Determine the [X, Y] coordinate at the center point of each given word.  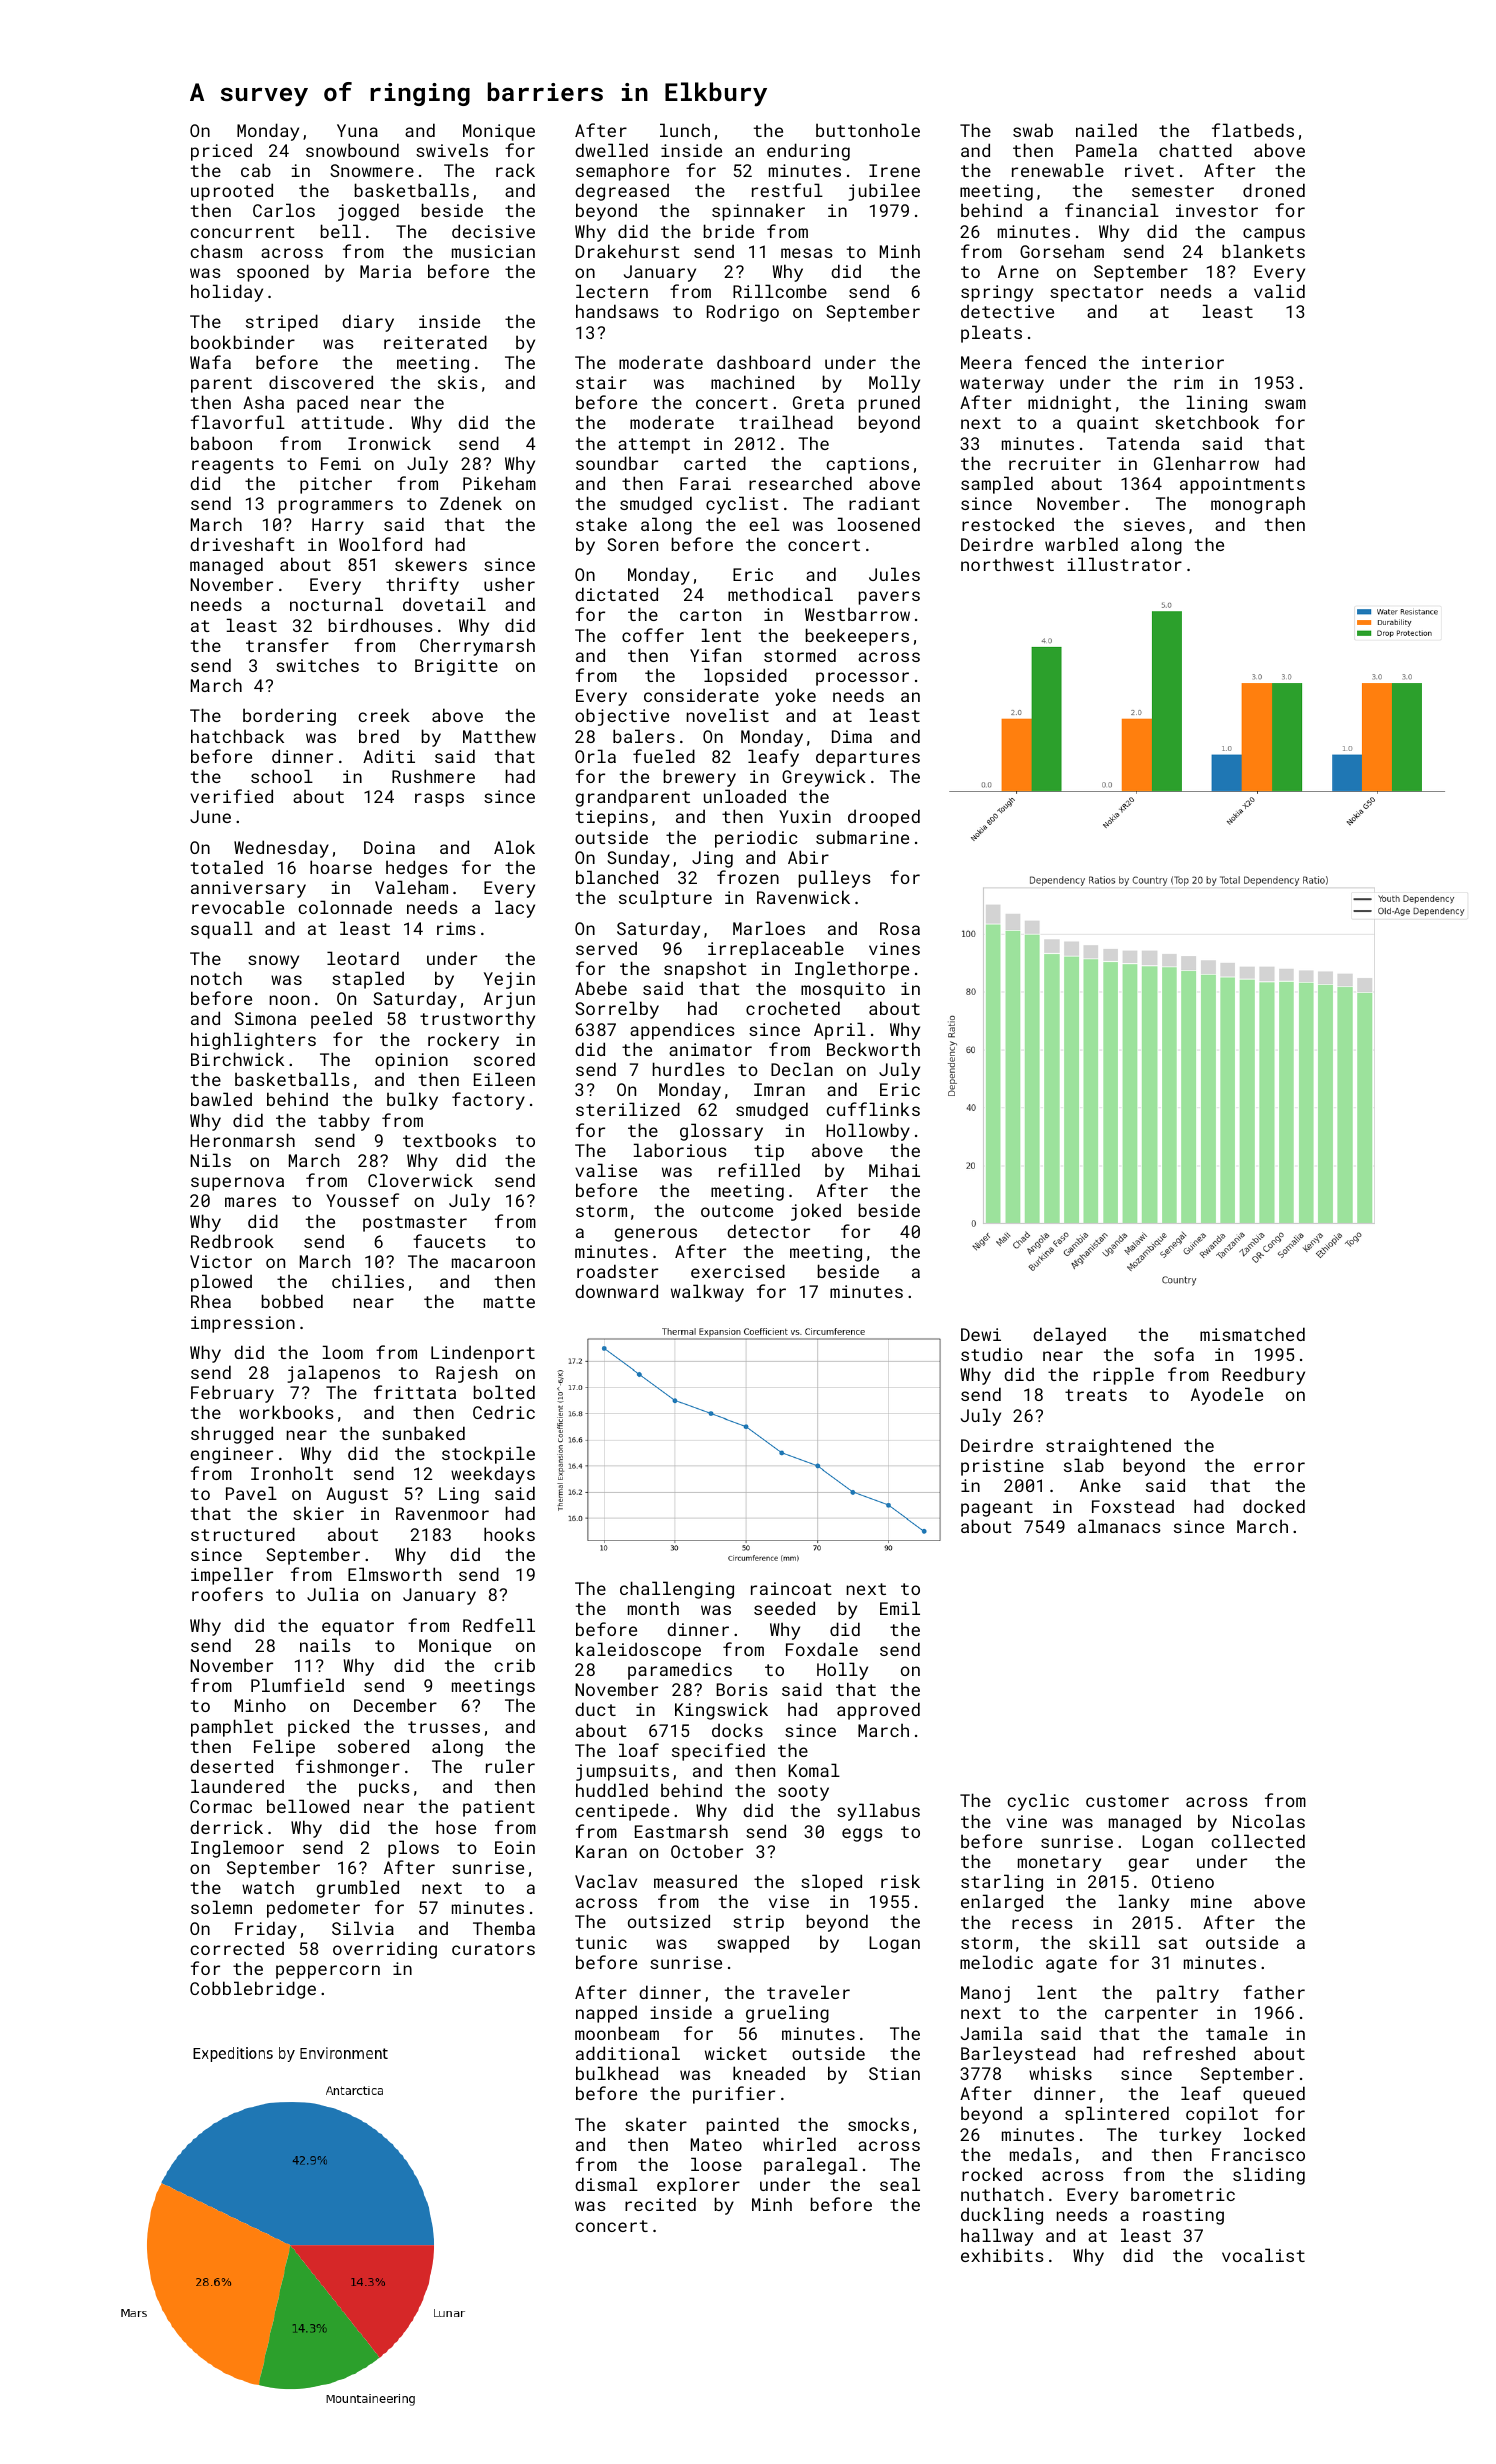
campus [1274, 235]
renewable [1058, 170]
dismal [606, 2184]
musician [493, 251]
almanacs [1119, 1526]
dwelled [611, 150]
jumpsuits [622, 1772]
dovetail [444, 604]
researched [800, 483]
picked [318, 1728]
